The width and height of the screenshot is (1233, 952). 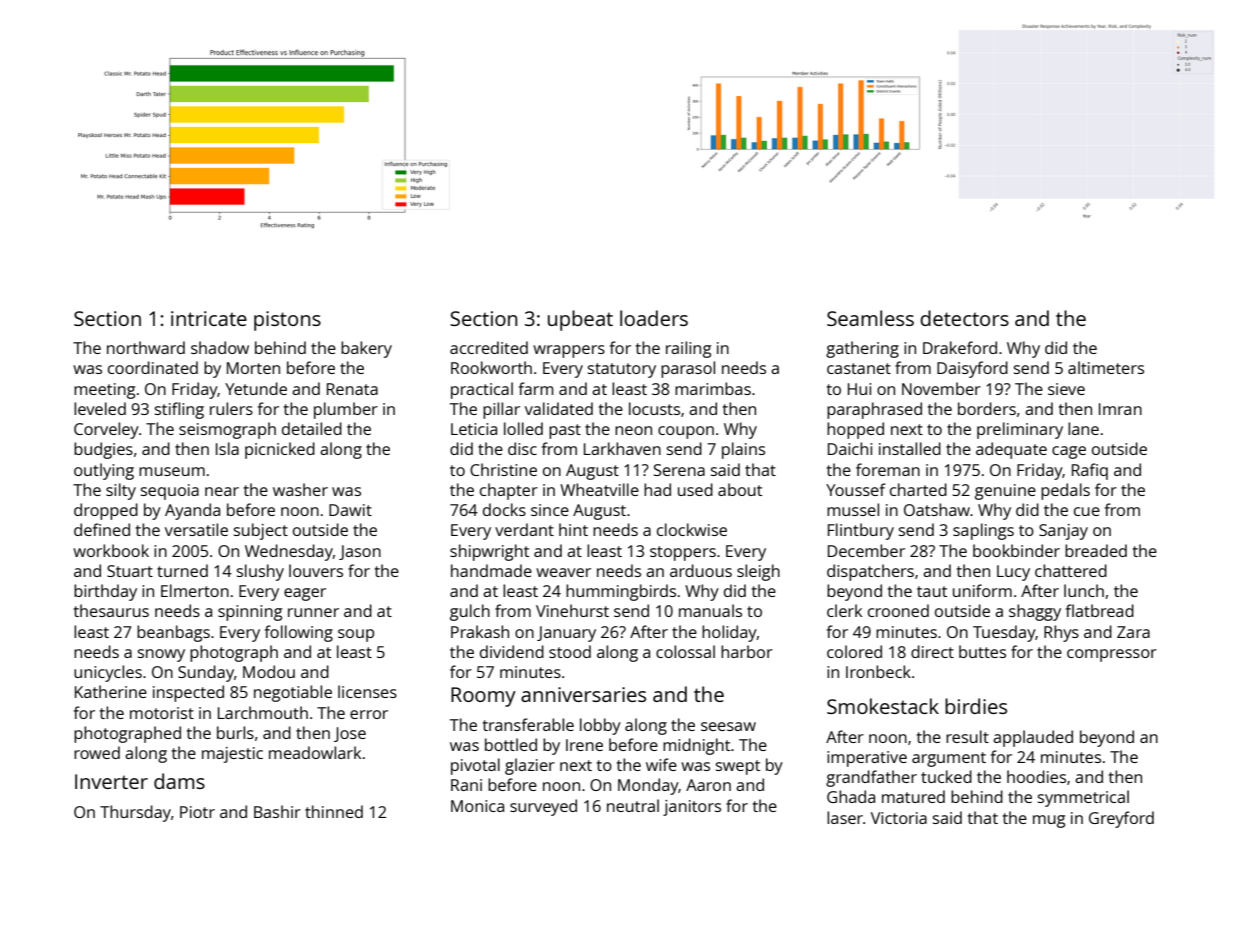 What do you see at coordinates (692, 529) in the screenshot?
I see `clockwise` at bounding box center [692, 529].
